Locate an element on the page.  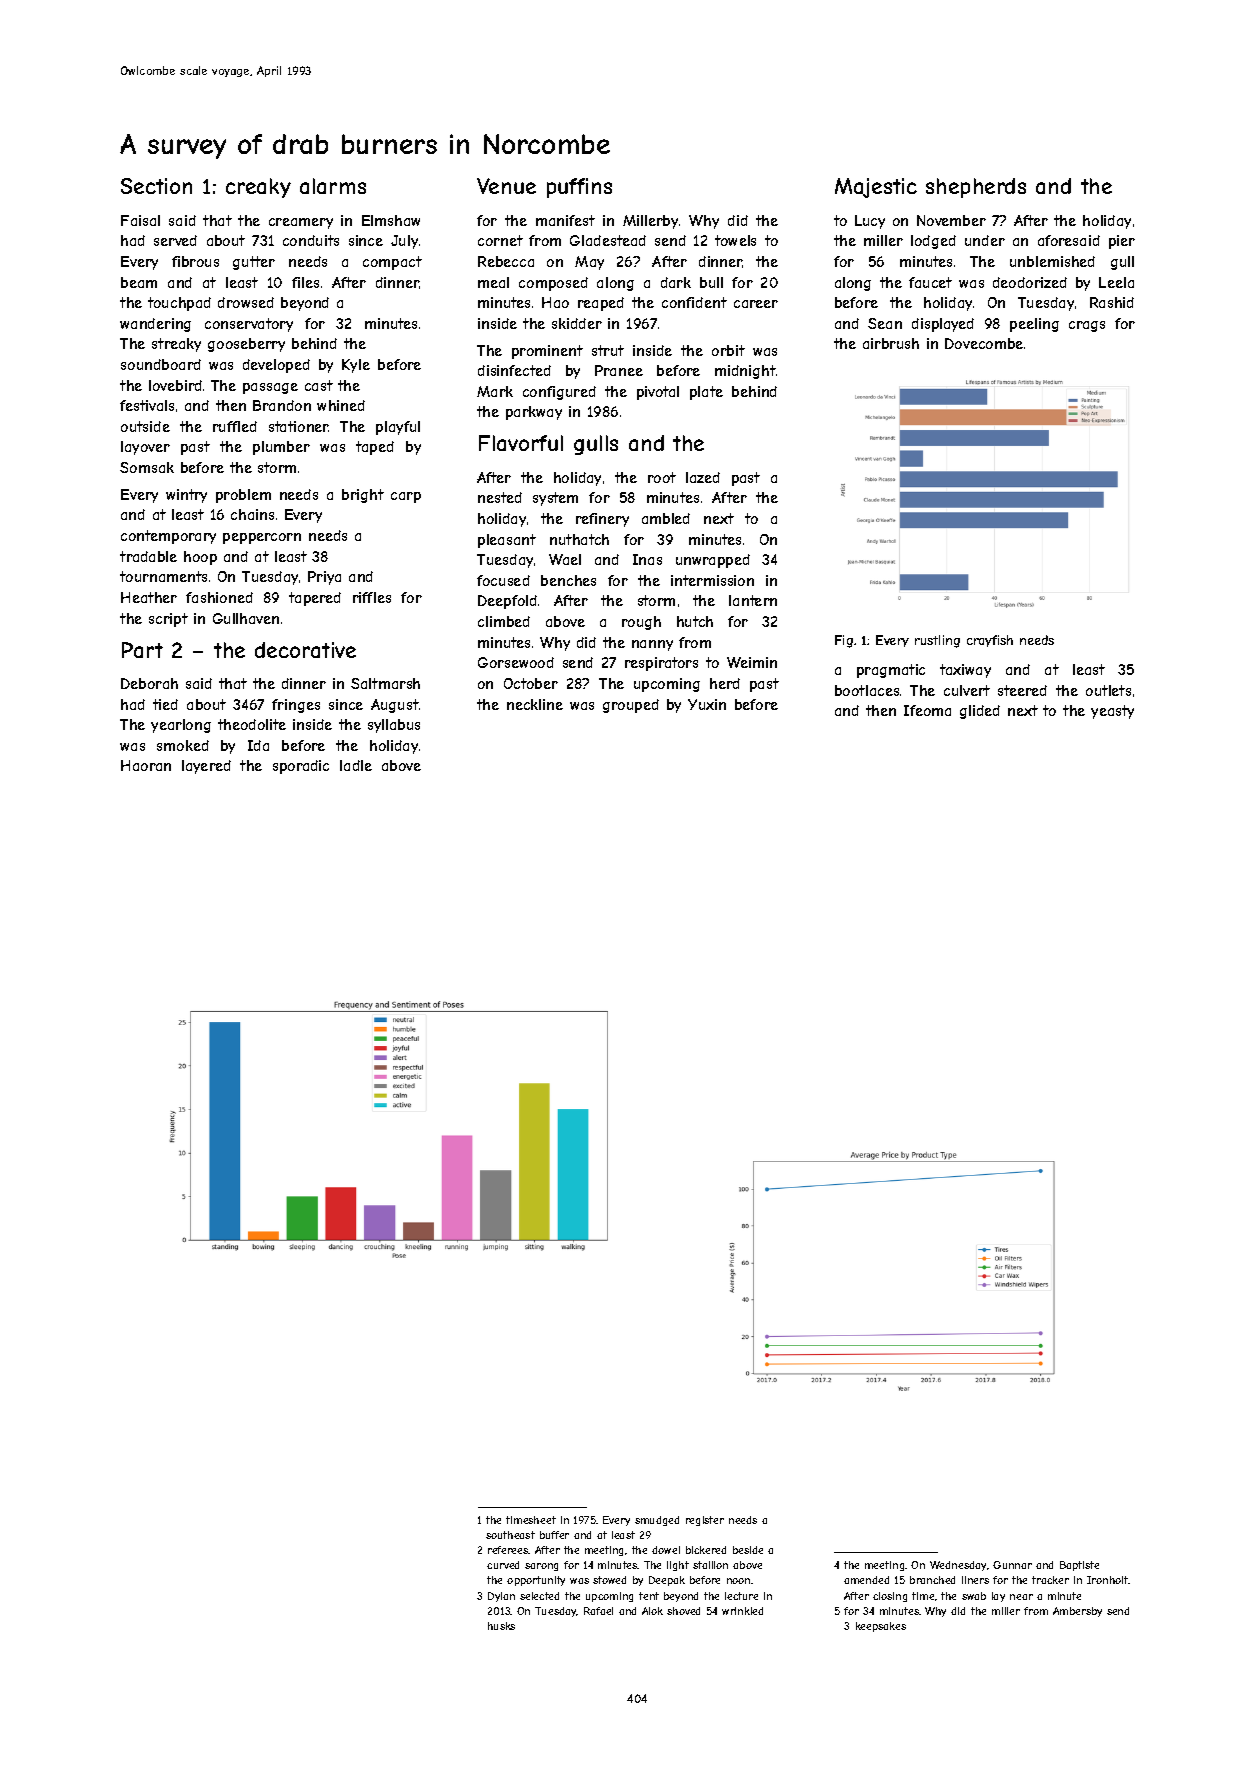
Majestic is located at coordinates (876, 188).
